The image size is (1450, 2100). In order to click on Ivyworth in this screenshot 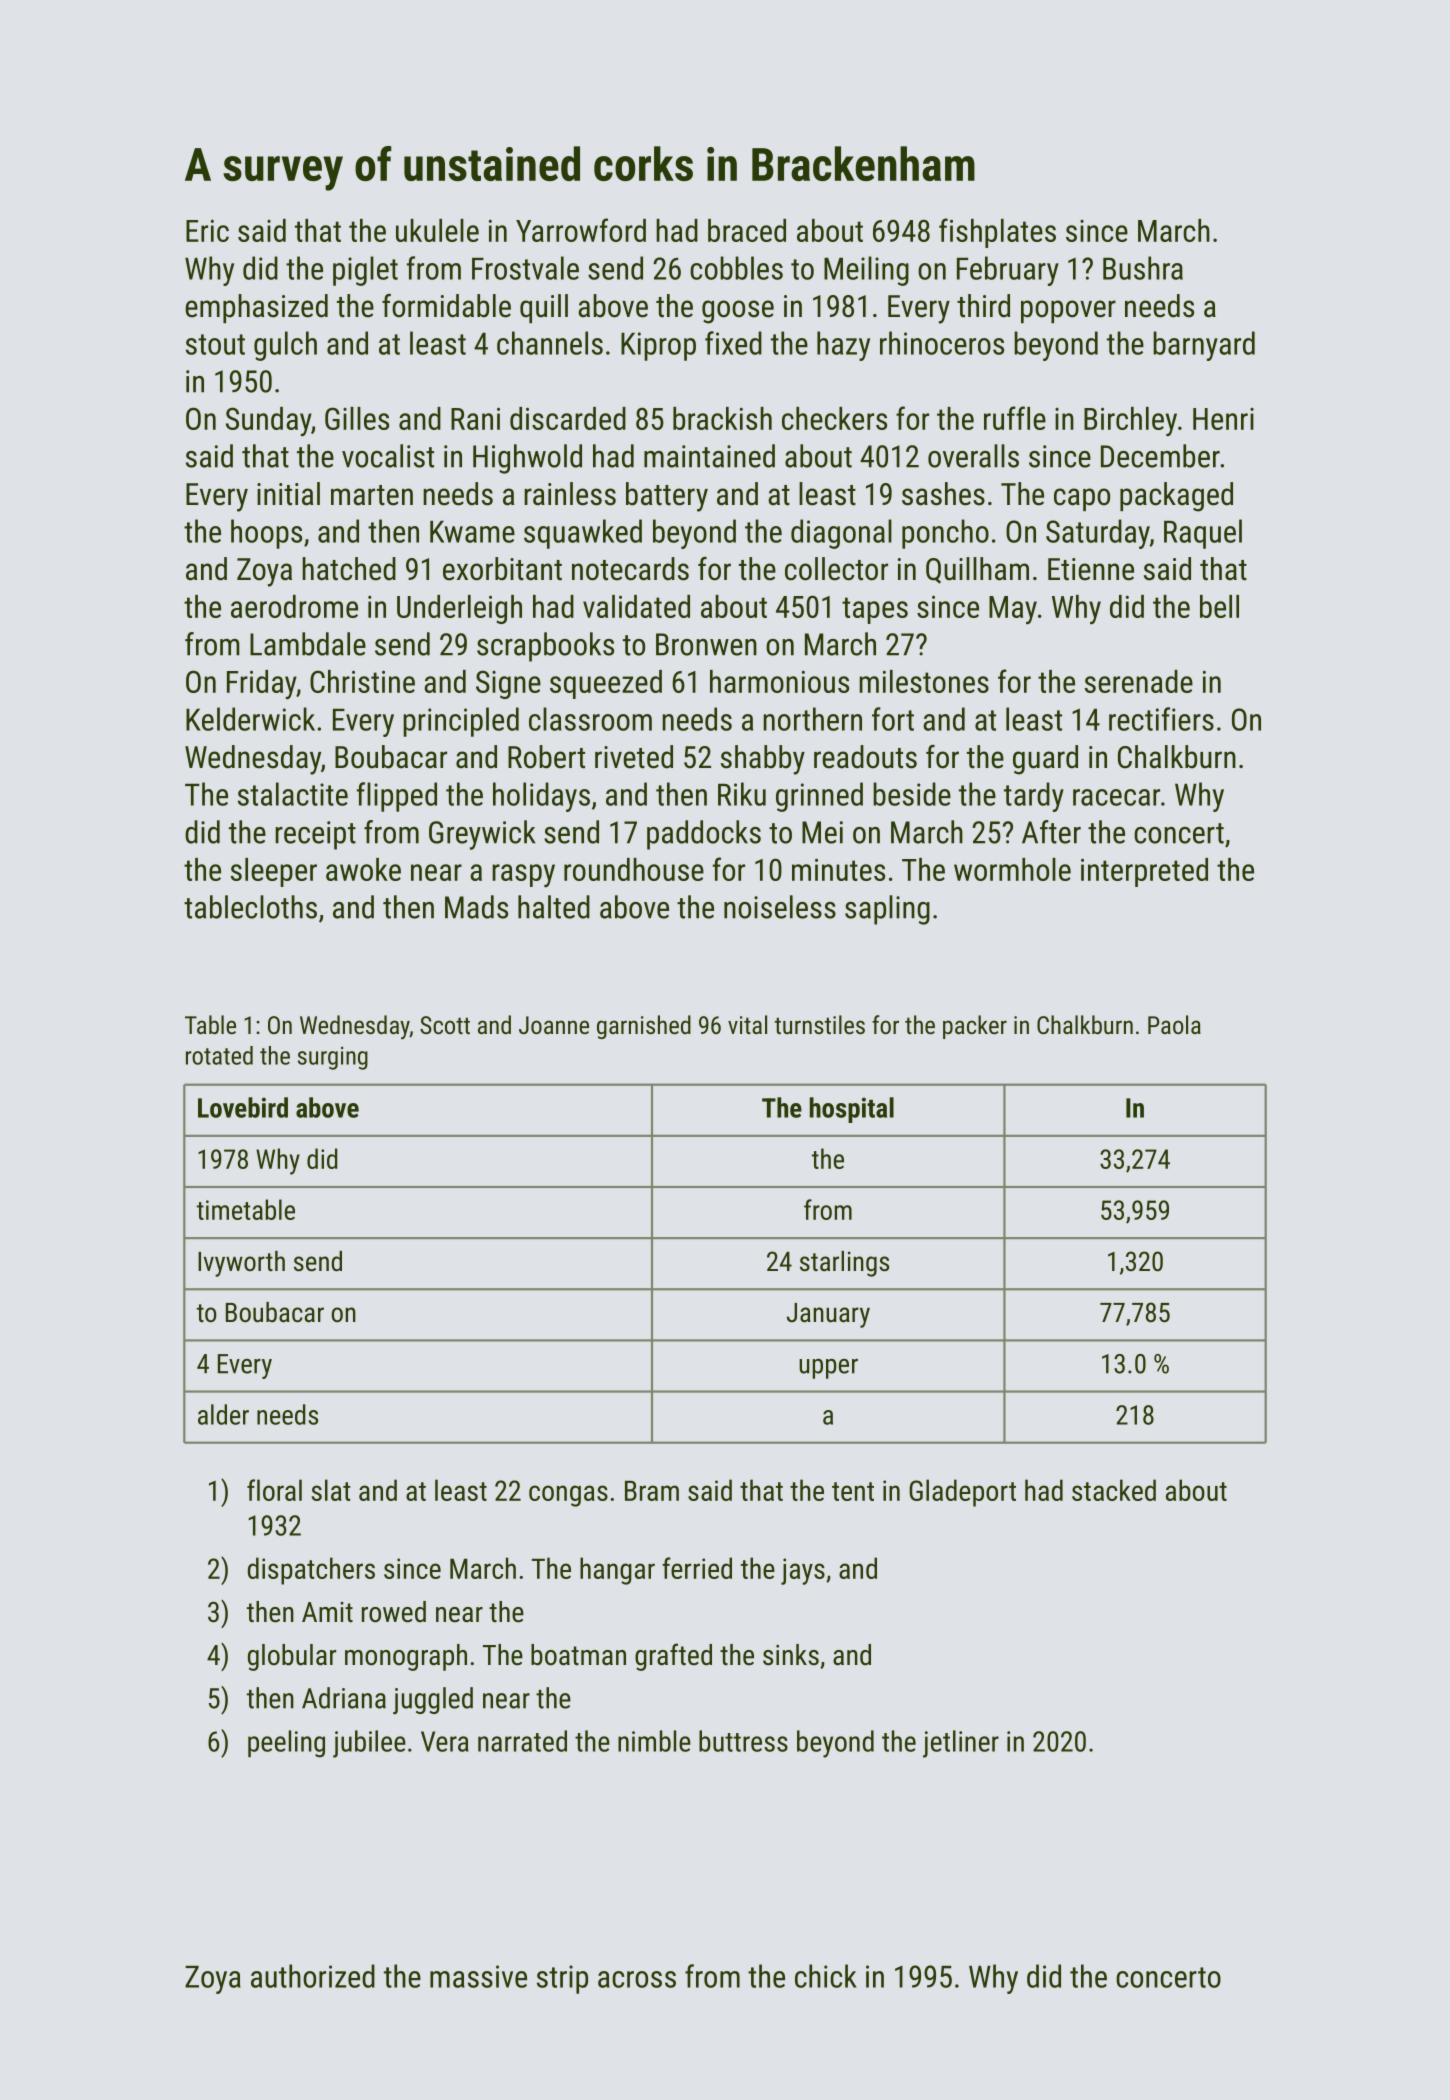, I will do `click(241, 1264)`.
